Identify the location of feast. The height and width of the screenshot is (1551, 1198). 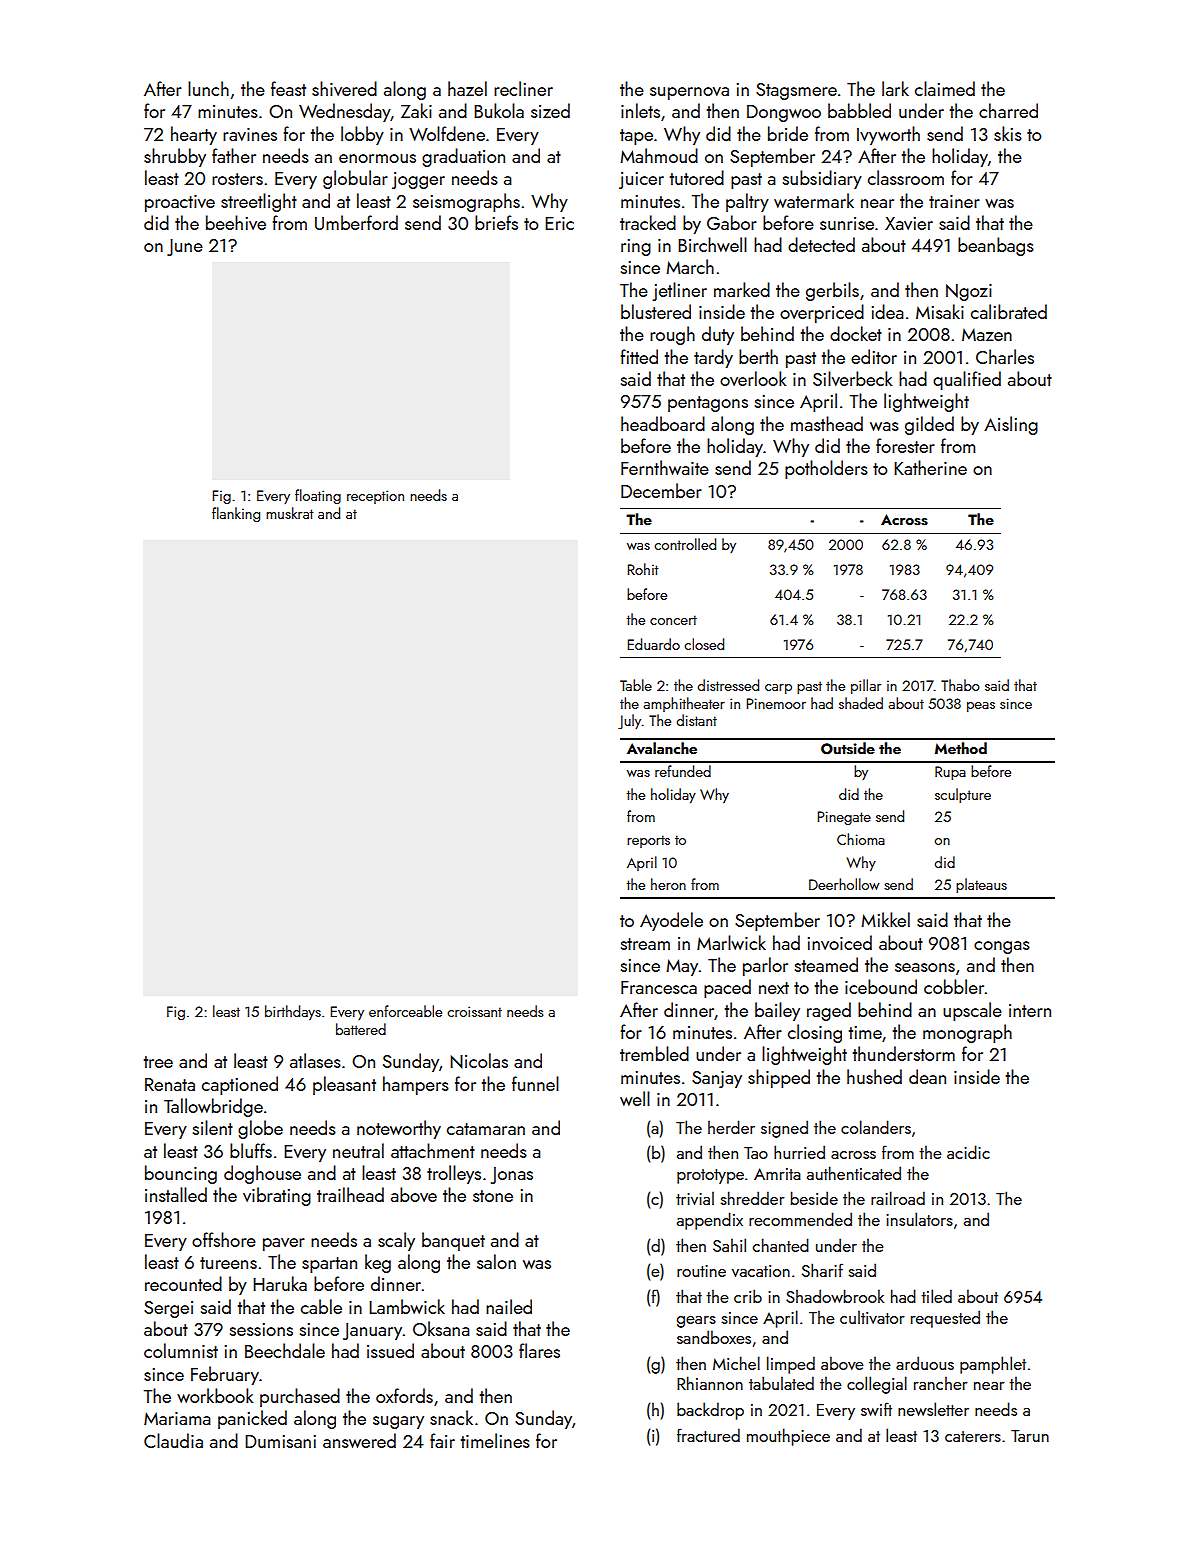
(288, 88).
